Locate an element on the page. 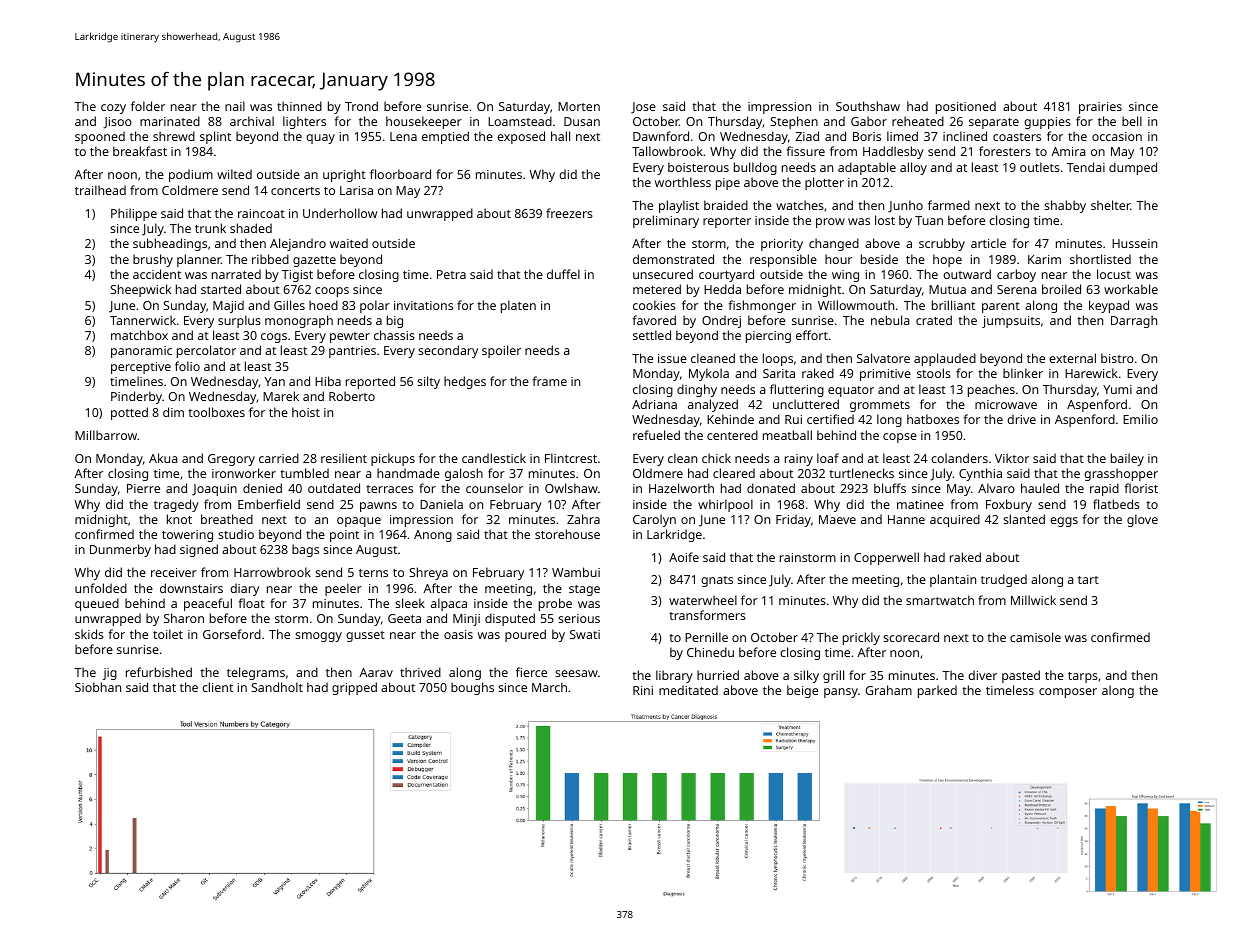  Lena is located at coordinates (403, 136).
